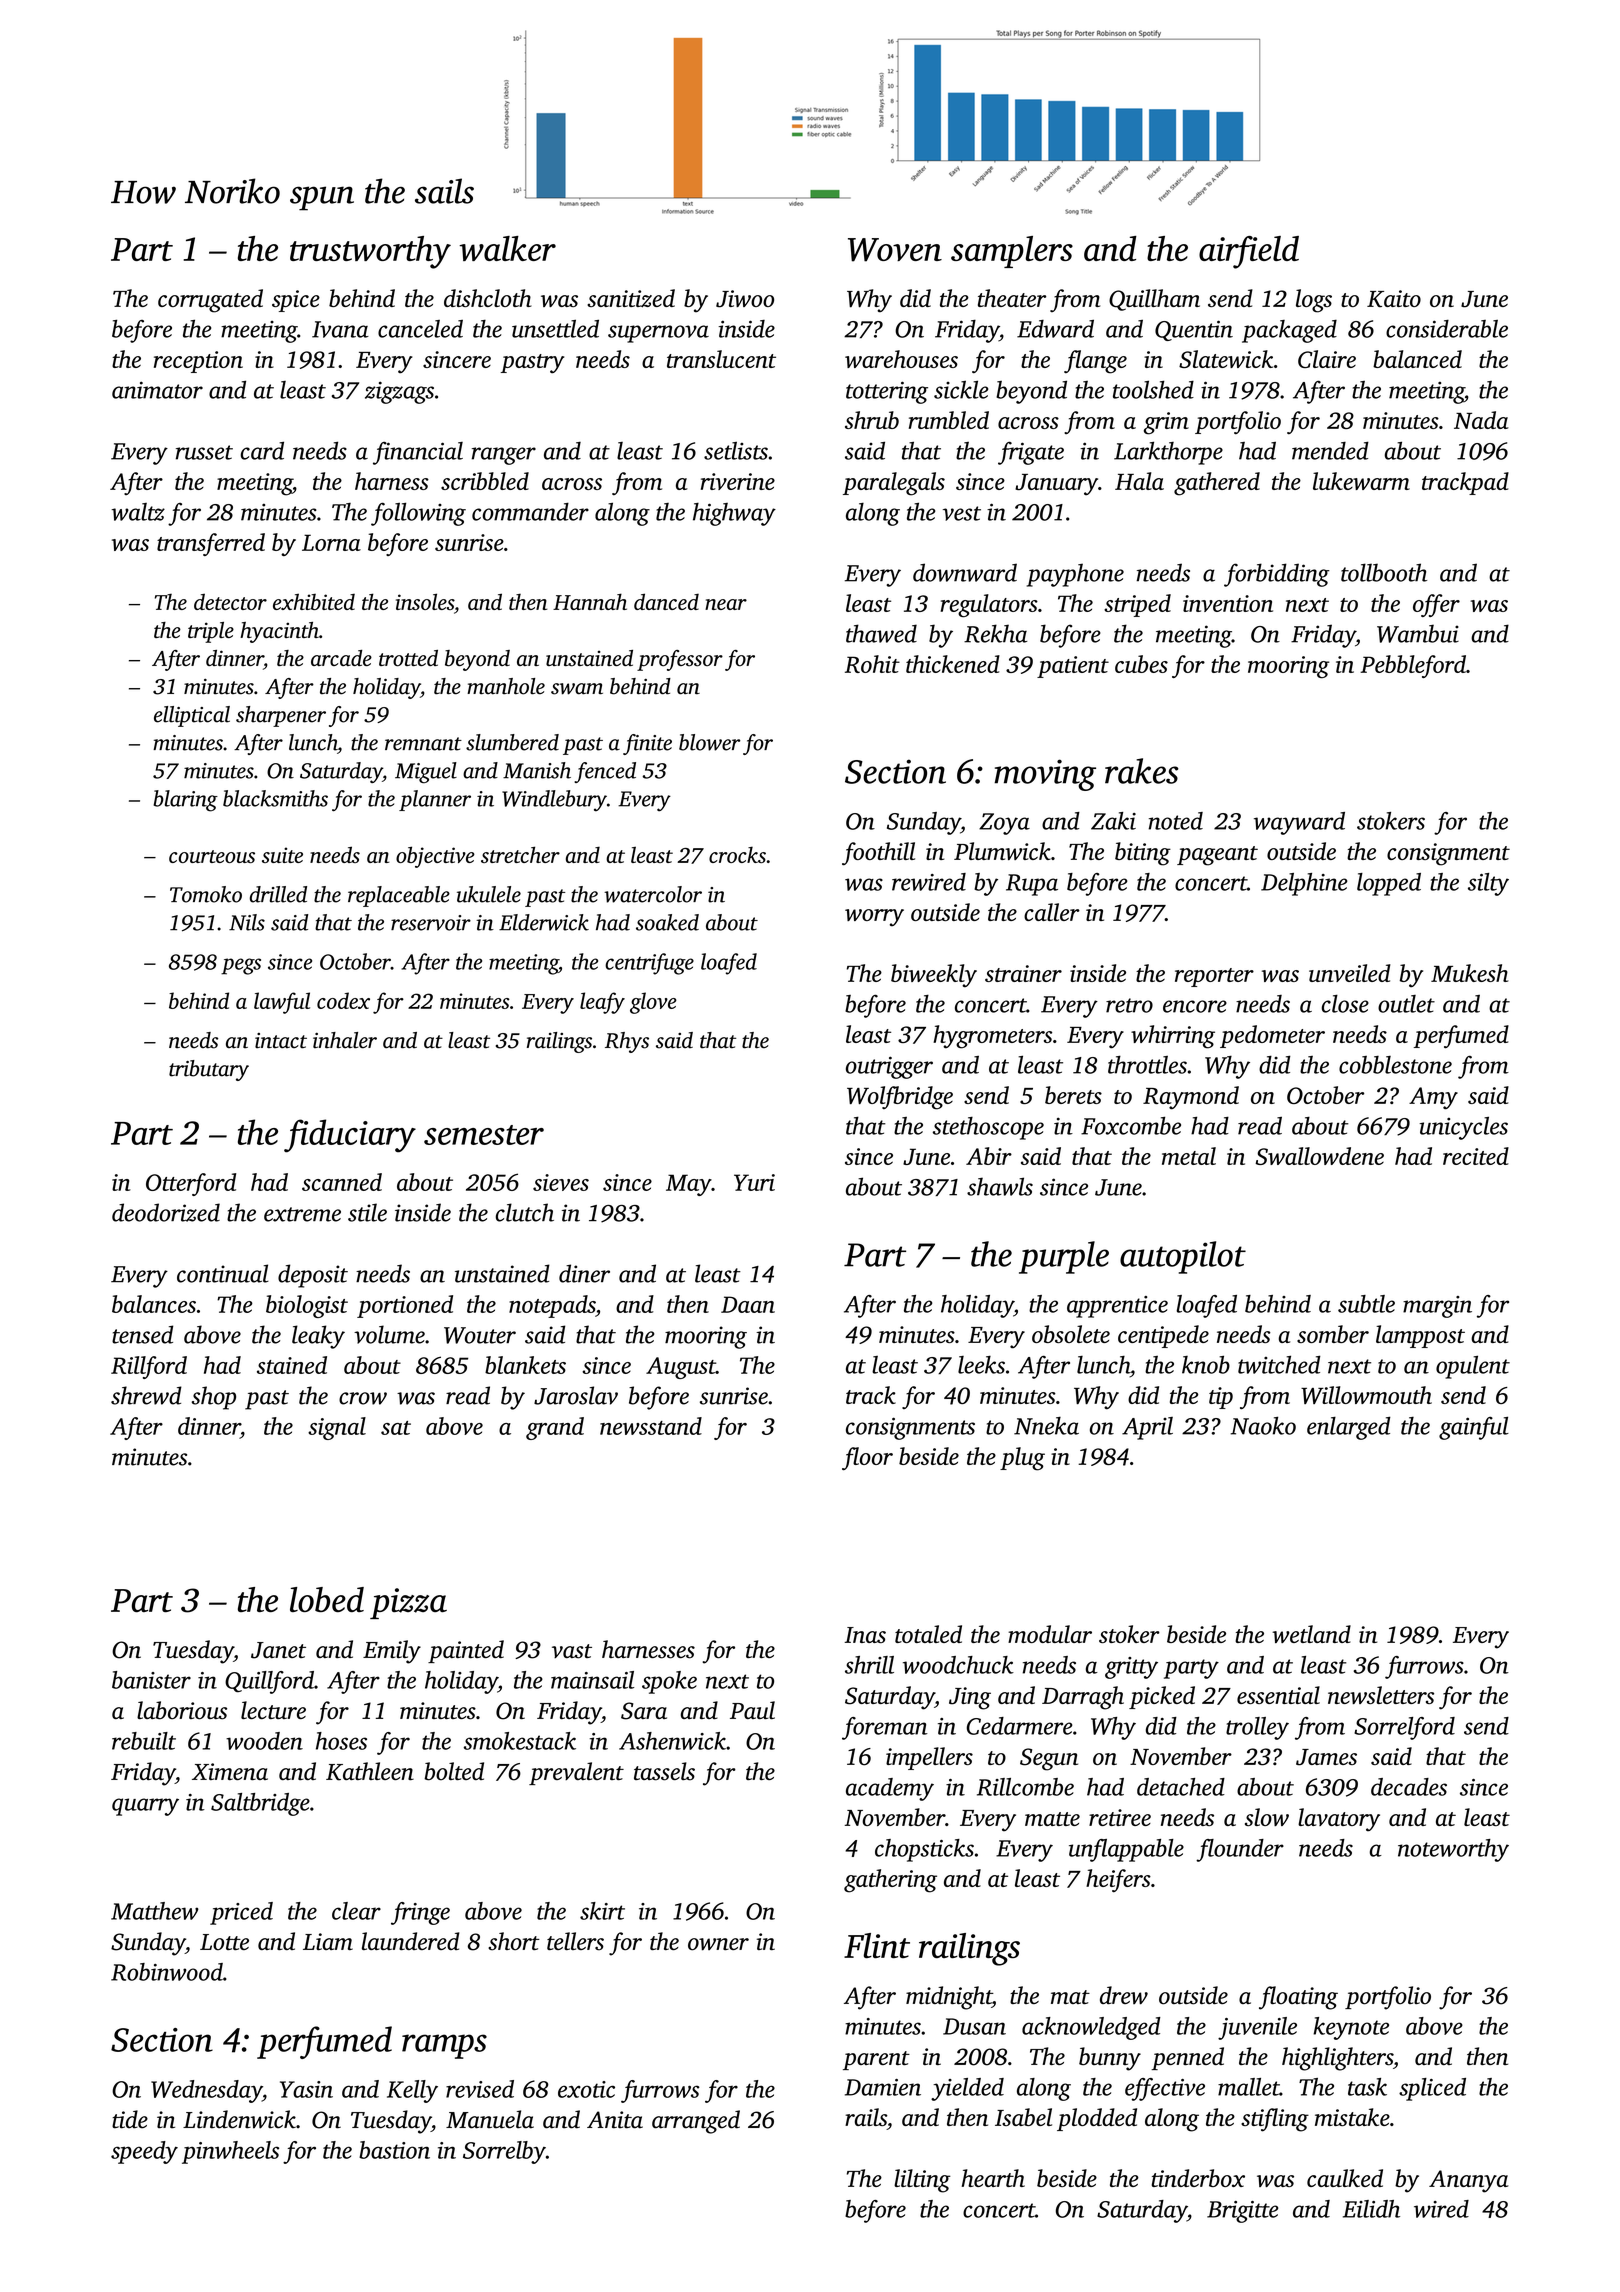 The height and width of the page is (2292, 1620). Describe the element at coordinates (151, 1680) in the page. I see `banister` at that location.
